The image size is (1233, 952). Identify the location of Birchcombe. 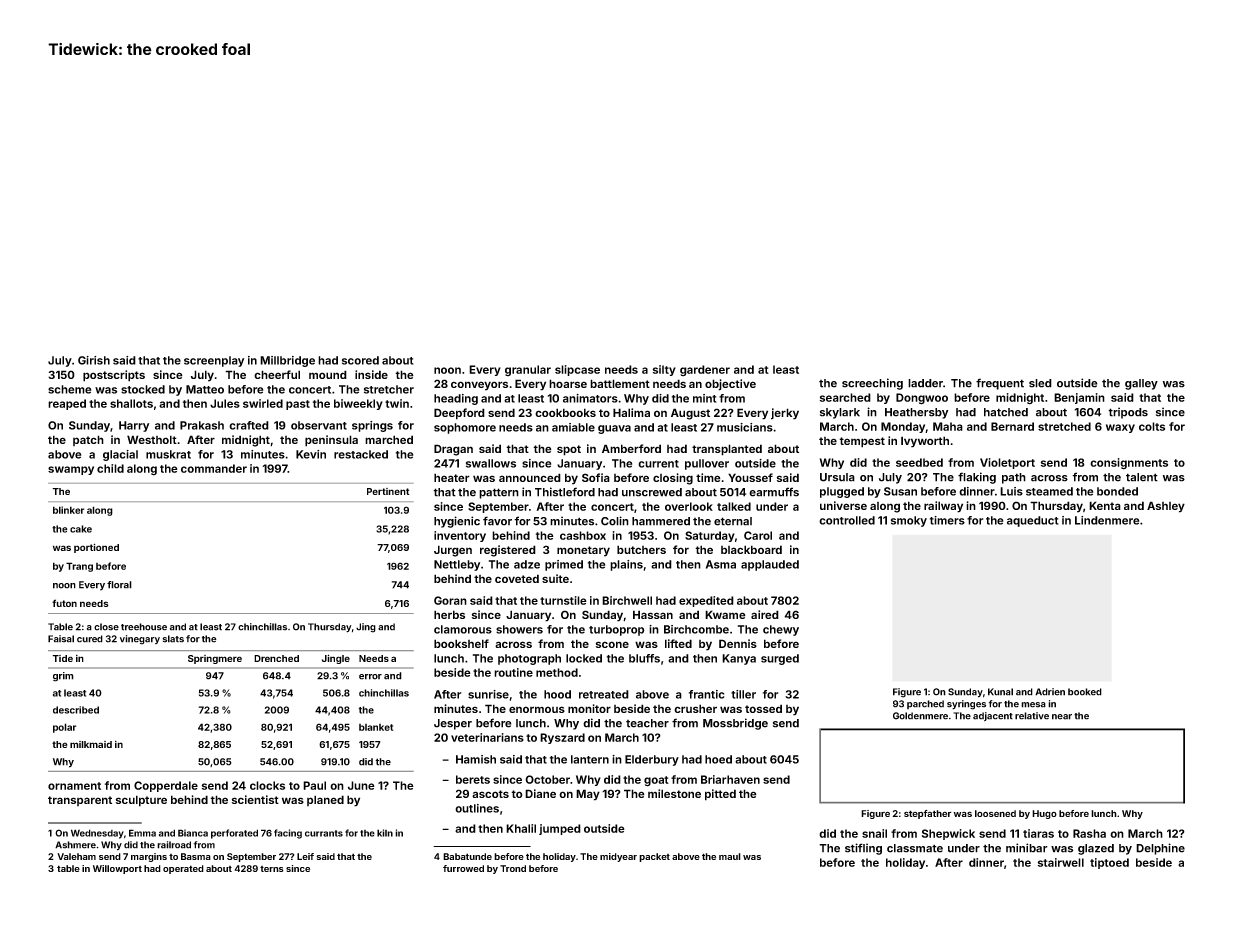
(696, 629).
